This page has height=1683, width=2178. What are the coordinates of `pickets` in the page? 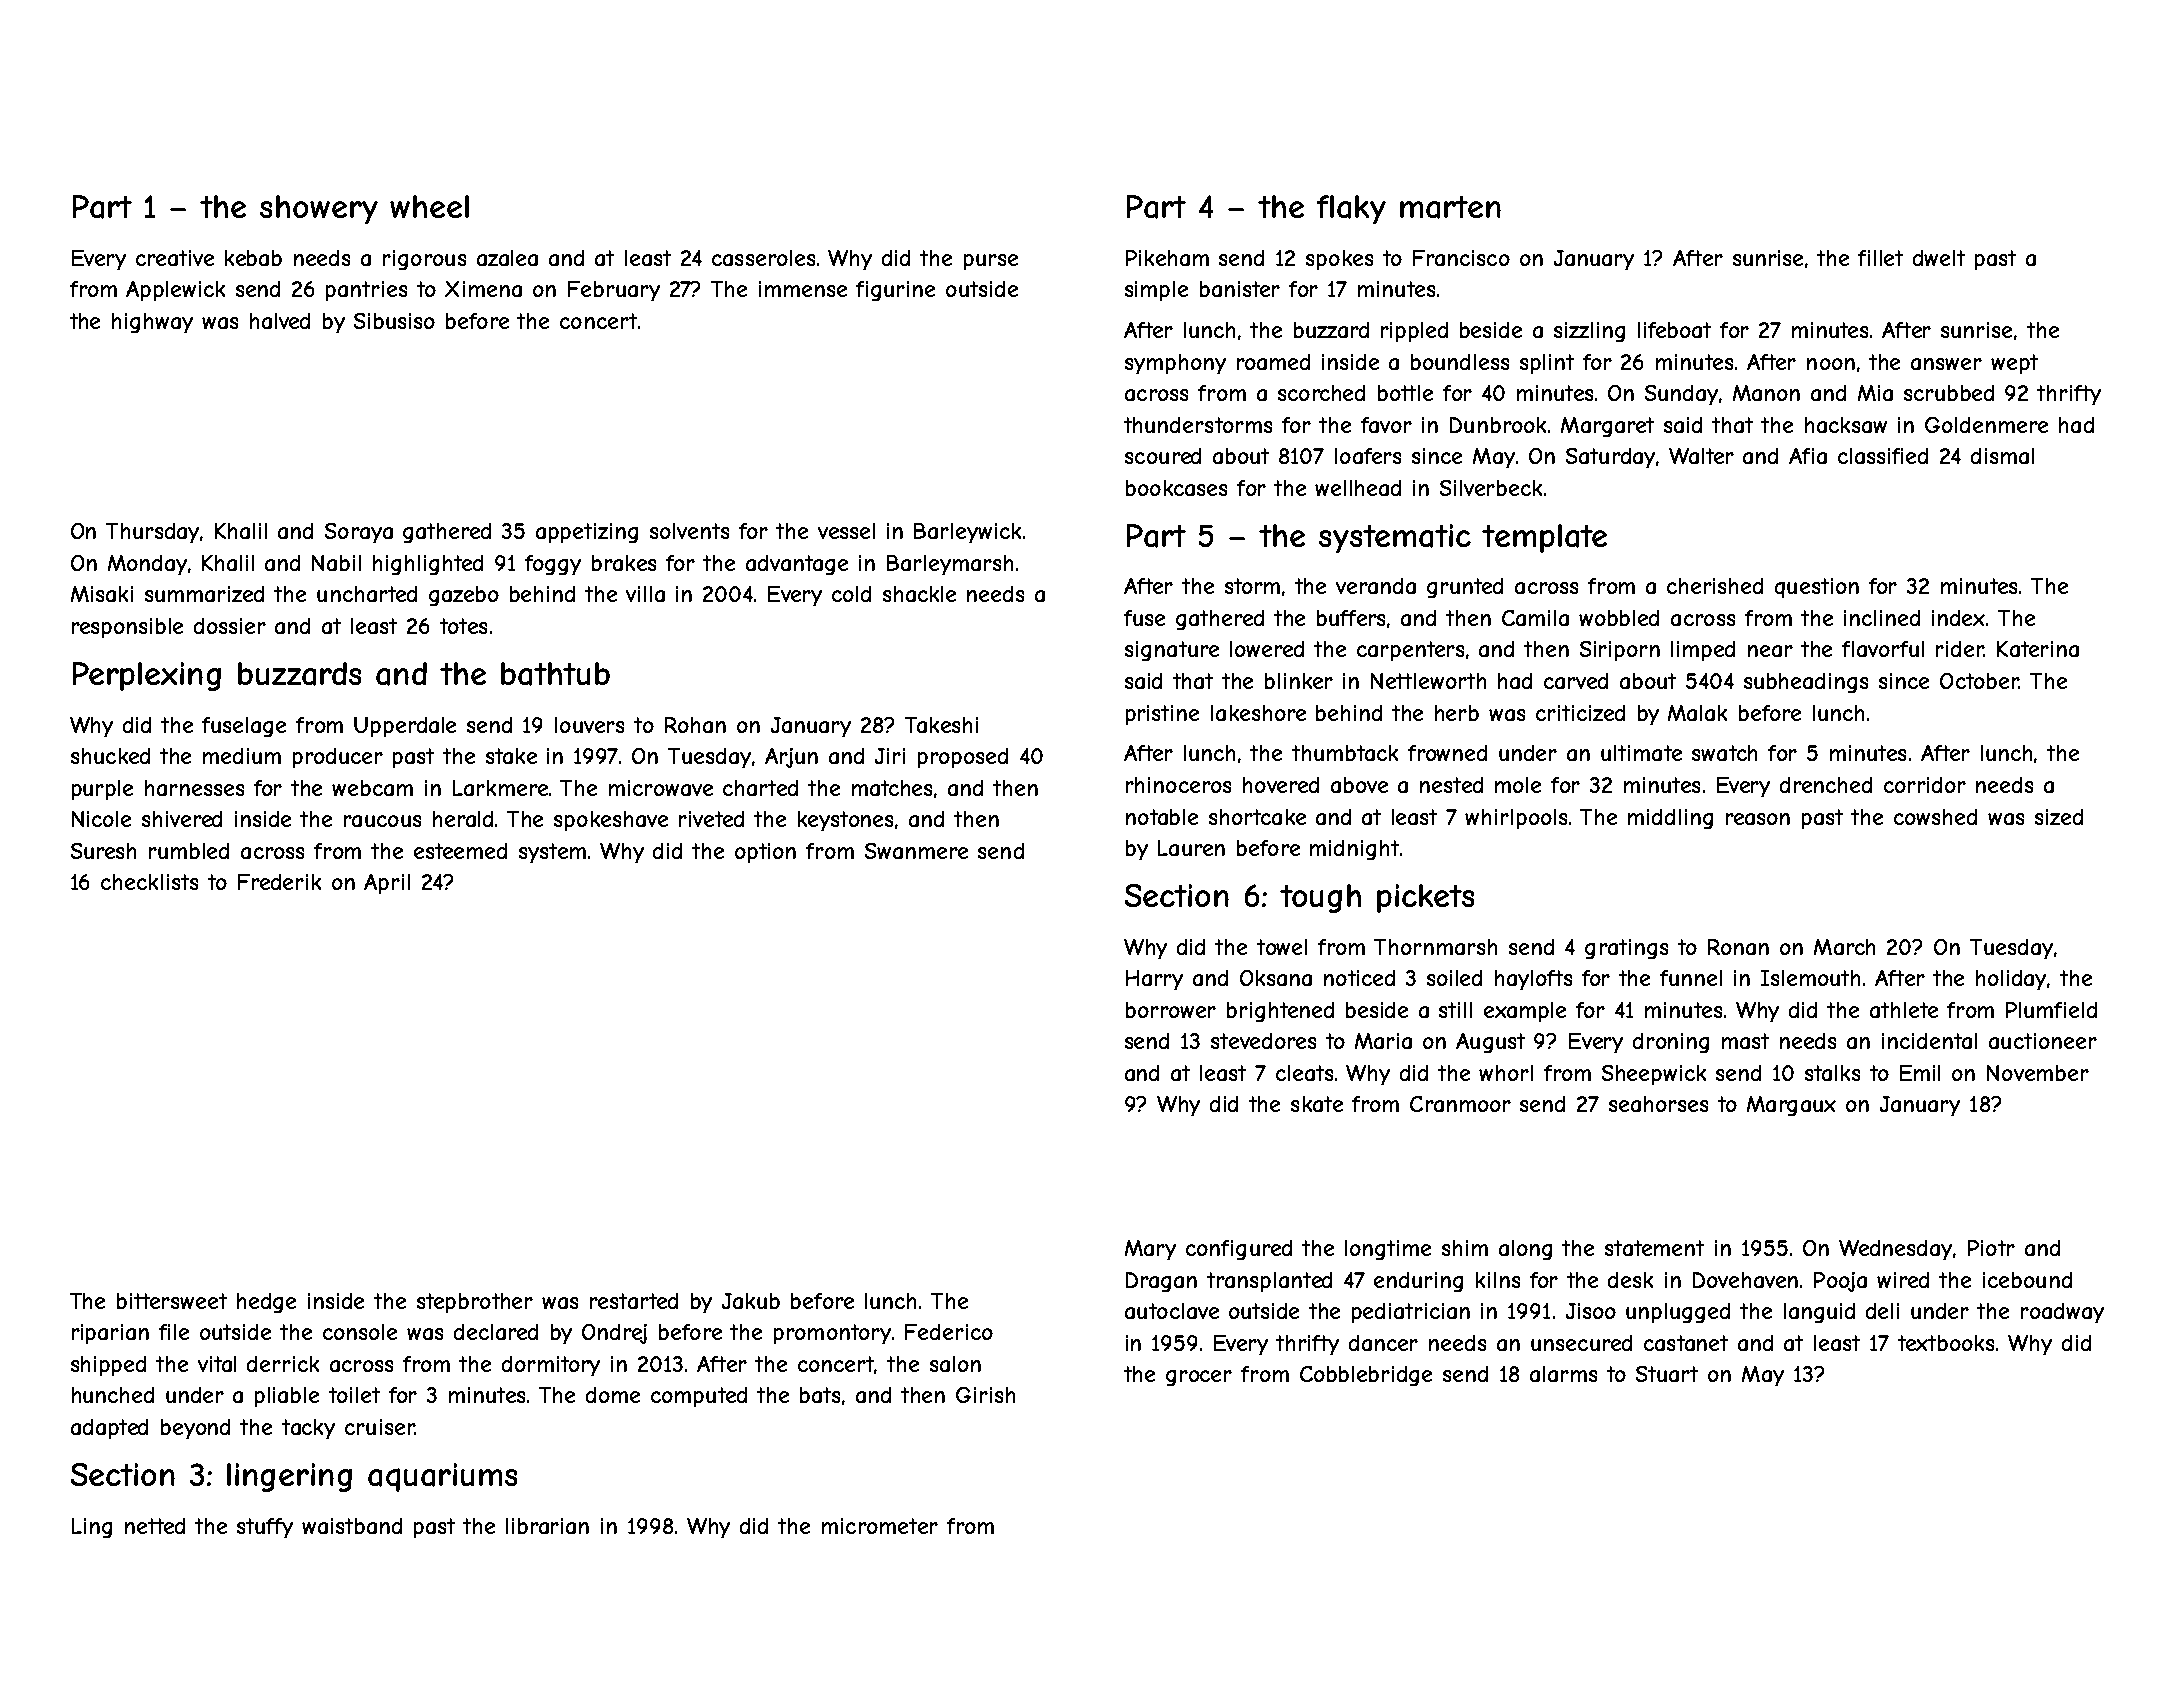 It's located at (1425, 898).
